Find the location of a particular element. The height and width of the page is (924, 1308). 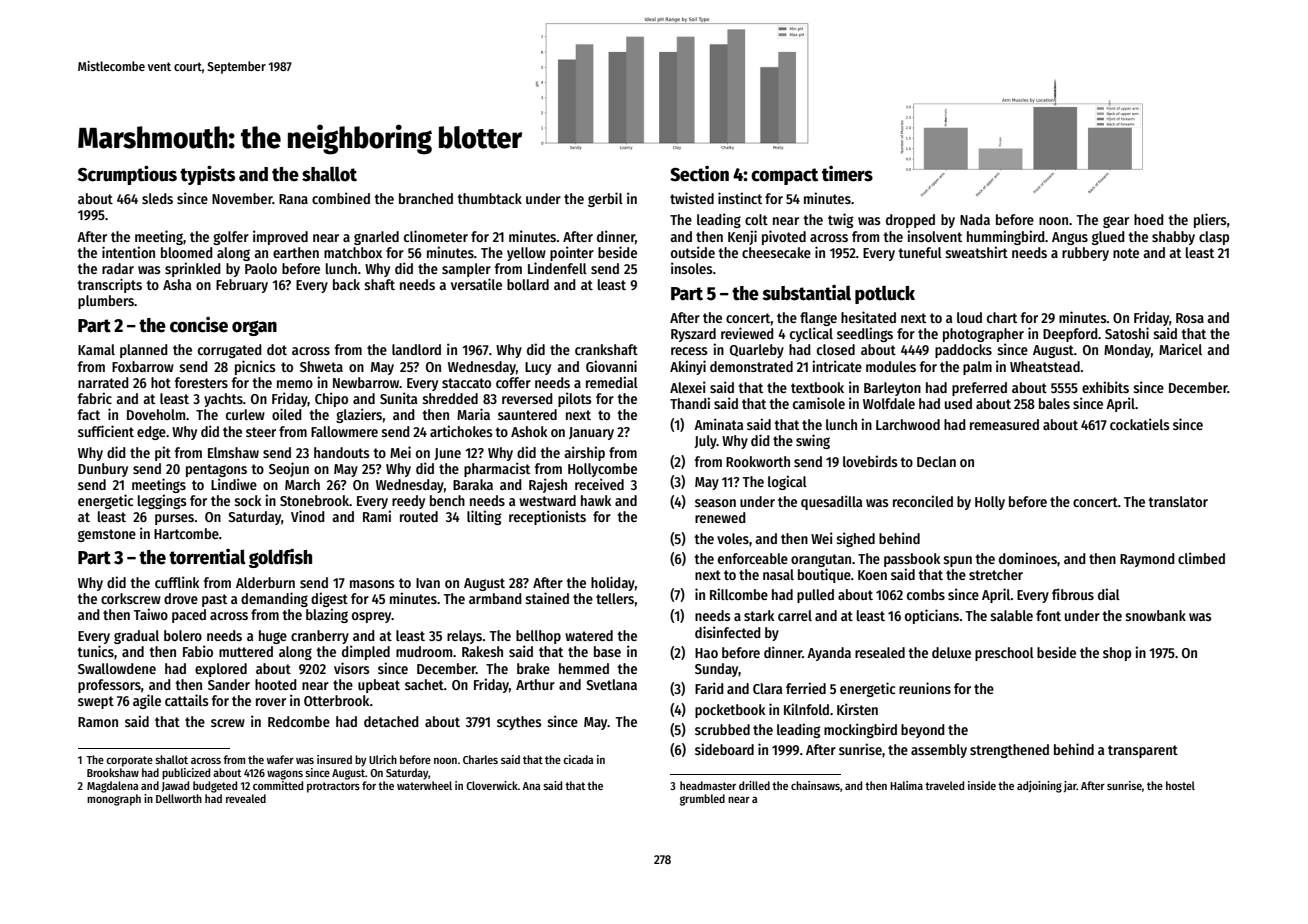

grumbled is located at coordinates (702, 800).
